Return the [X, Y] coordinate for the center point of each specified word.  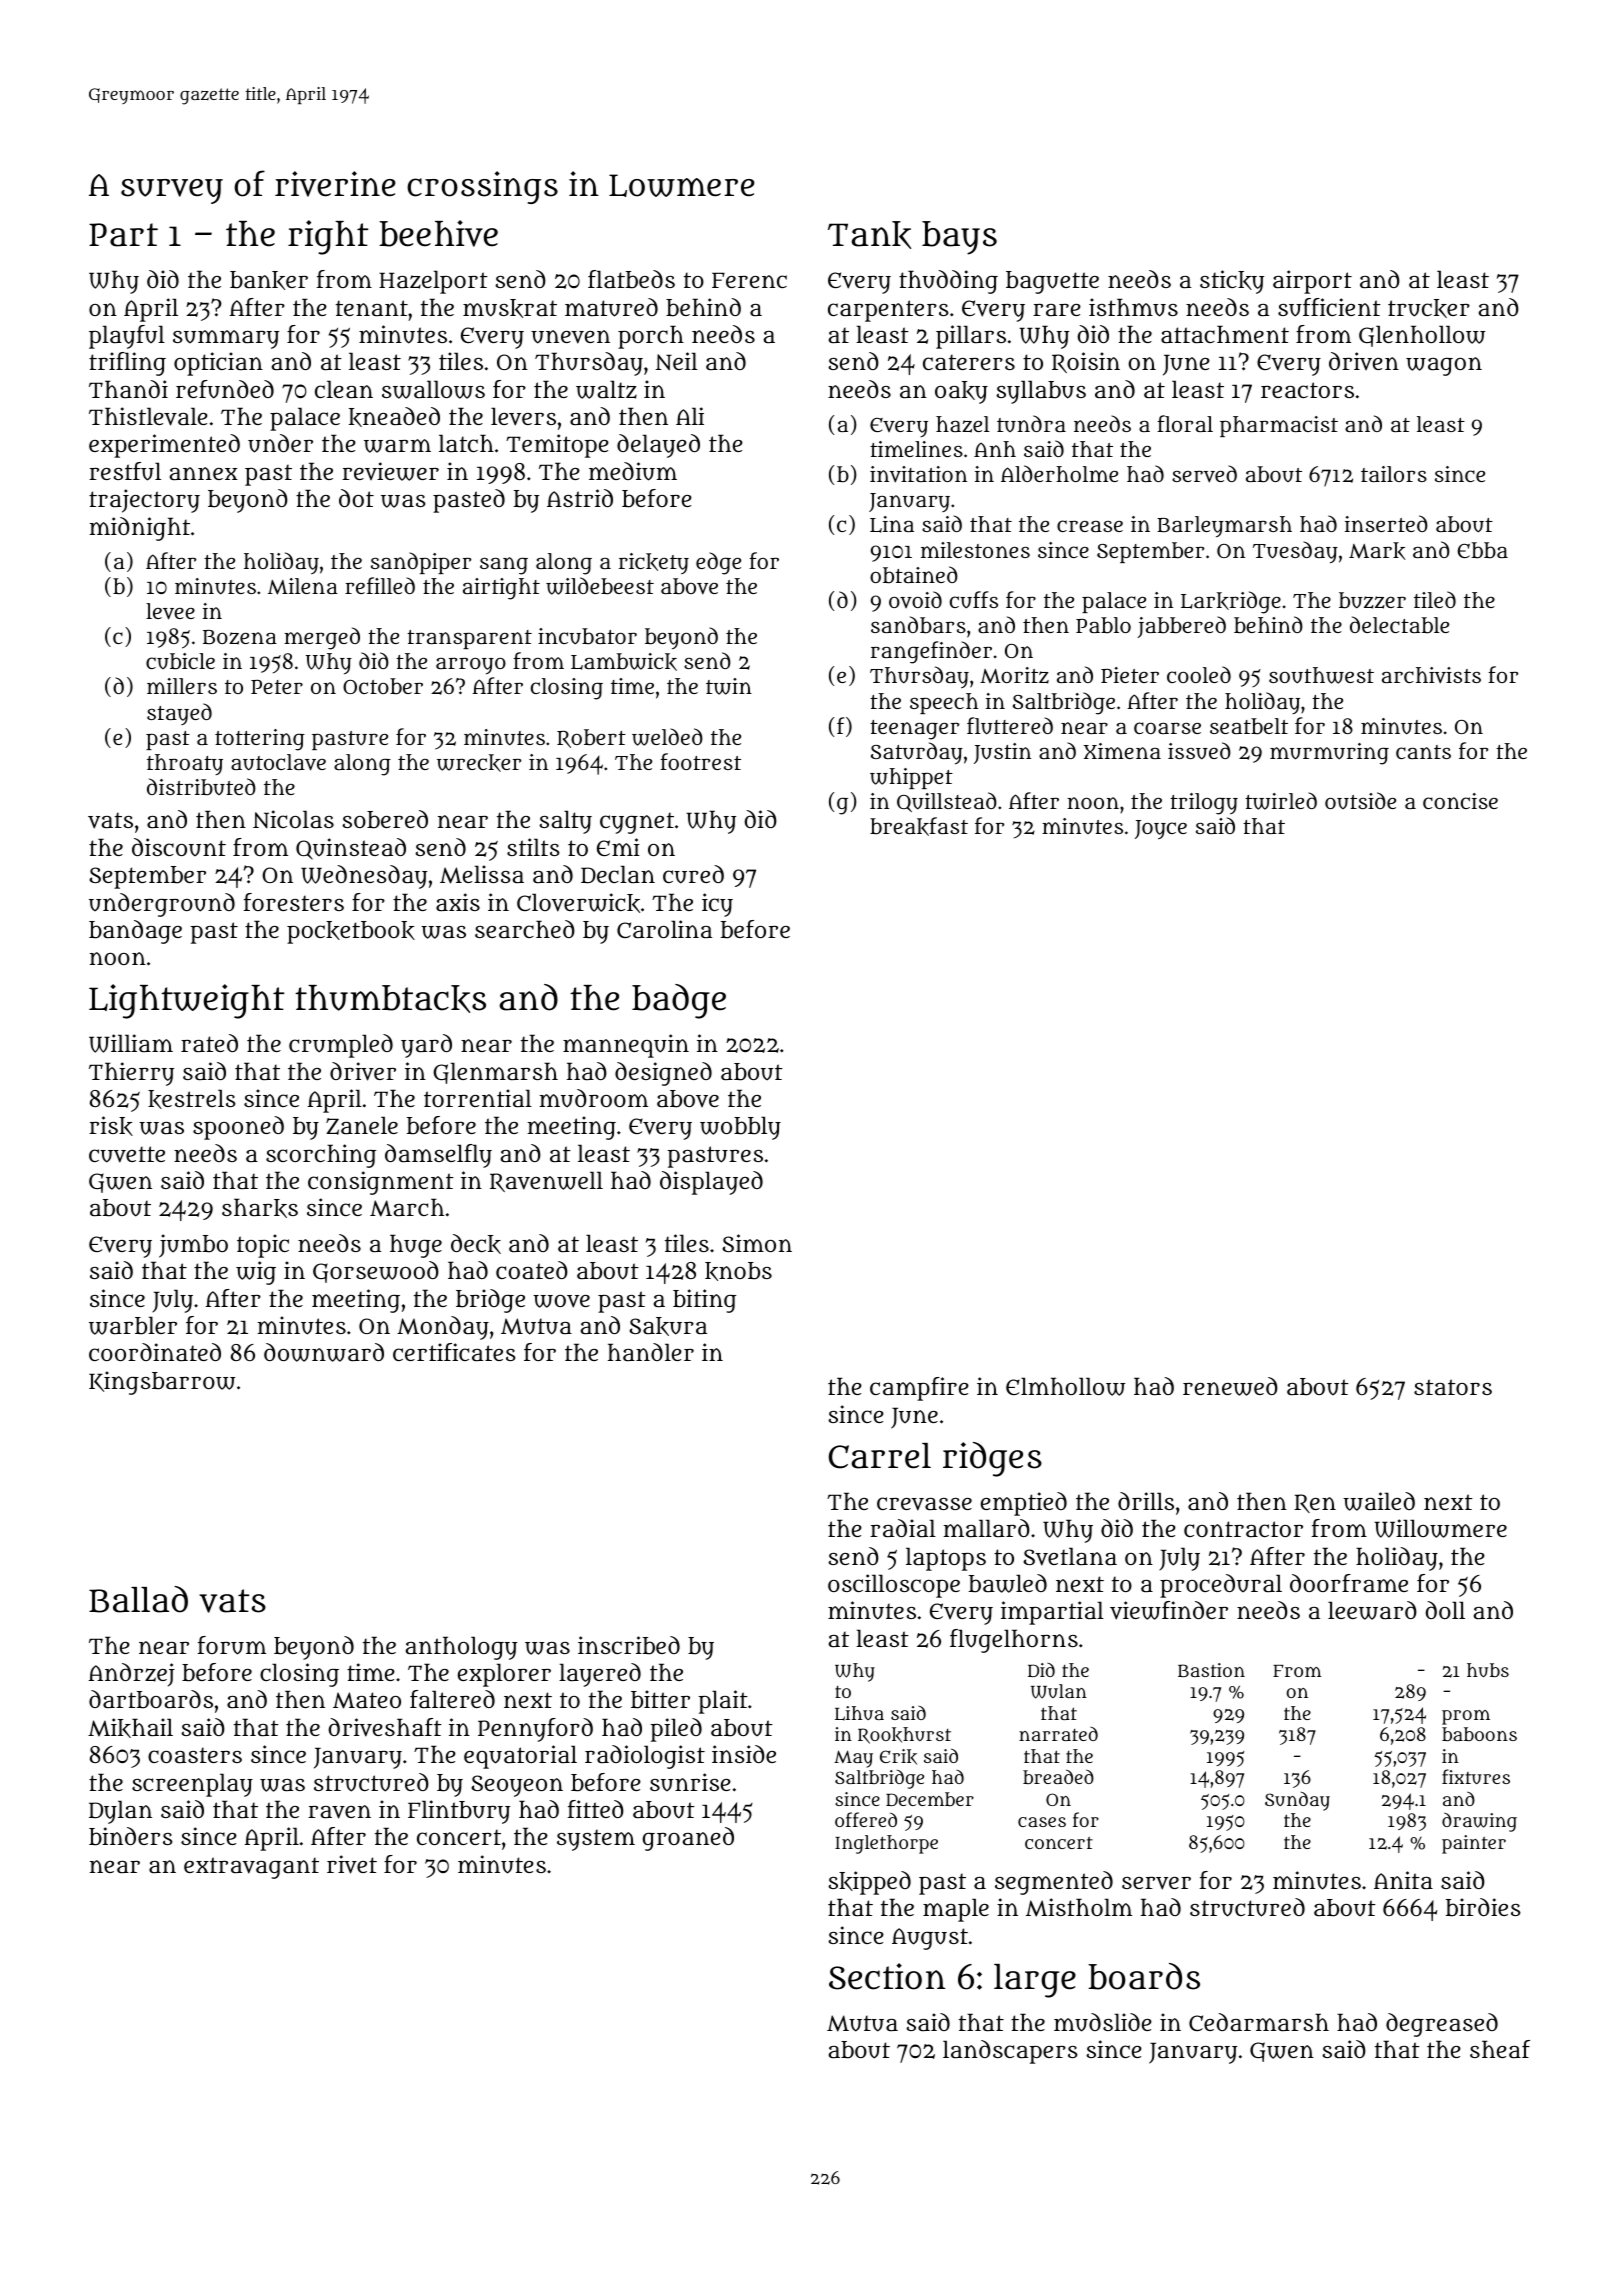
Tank [869, 235]
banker [269, 280]
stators [1453, 1387]
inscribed [629, 1645]
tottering [260, 740]
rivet [352, 1864]
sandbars [918, 624]
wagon [1444, 366]
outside [1360, 800]
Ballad [138, 1599]
